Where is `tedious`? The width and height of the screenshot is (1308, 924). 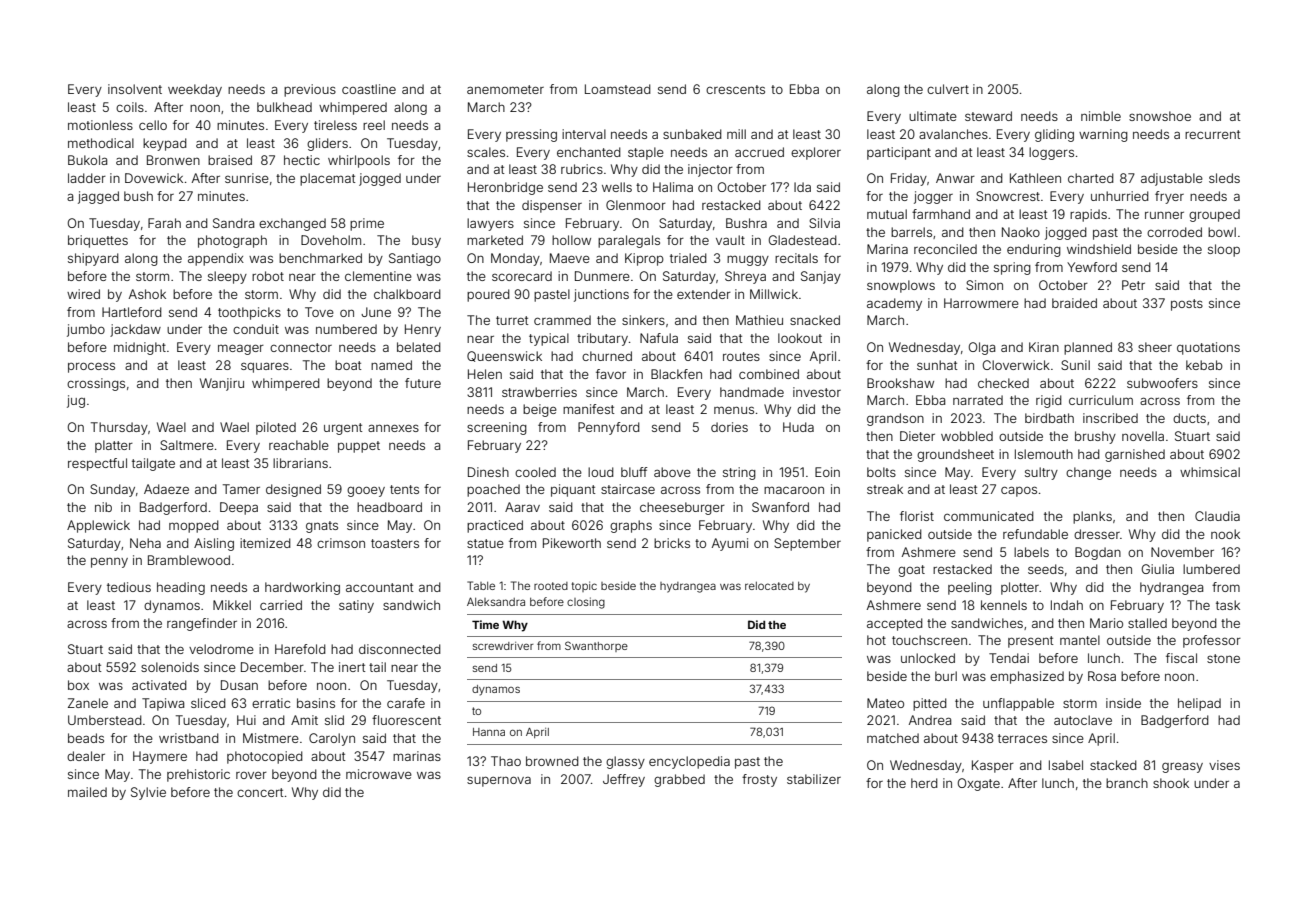 tedious is located at coordinates (129, 587).
